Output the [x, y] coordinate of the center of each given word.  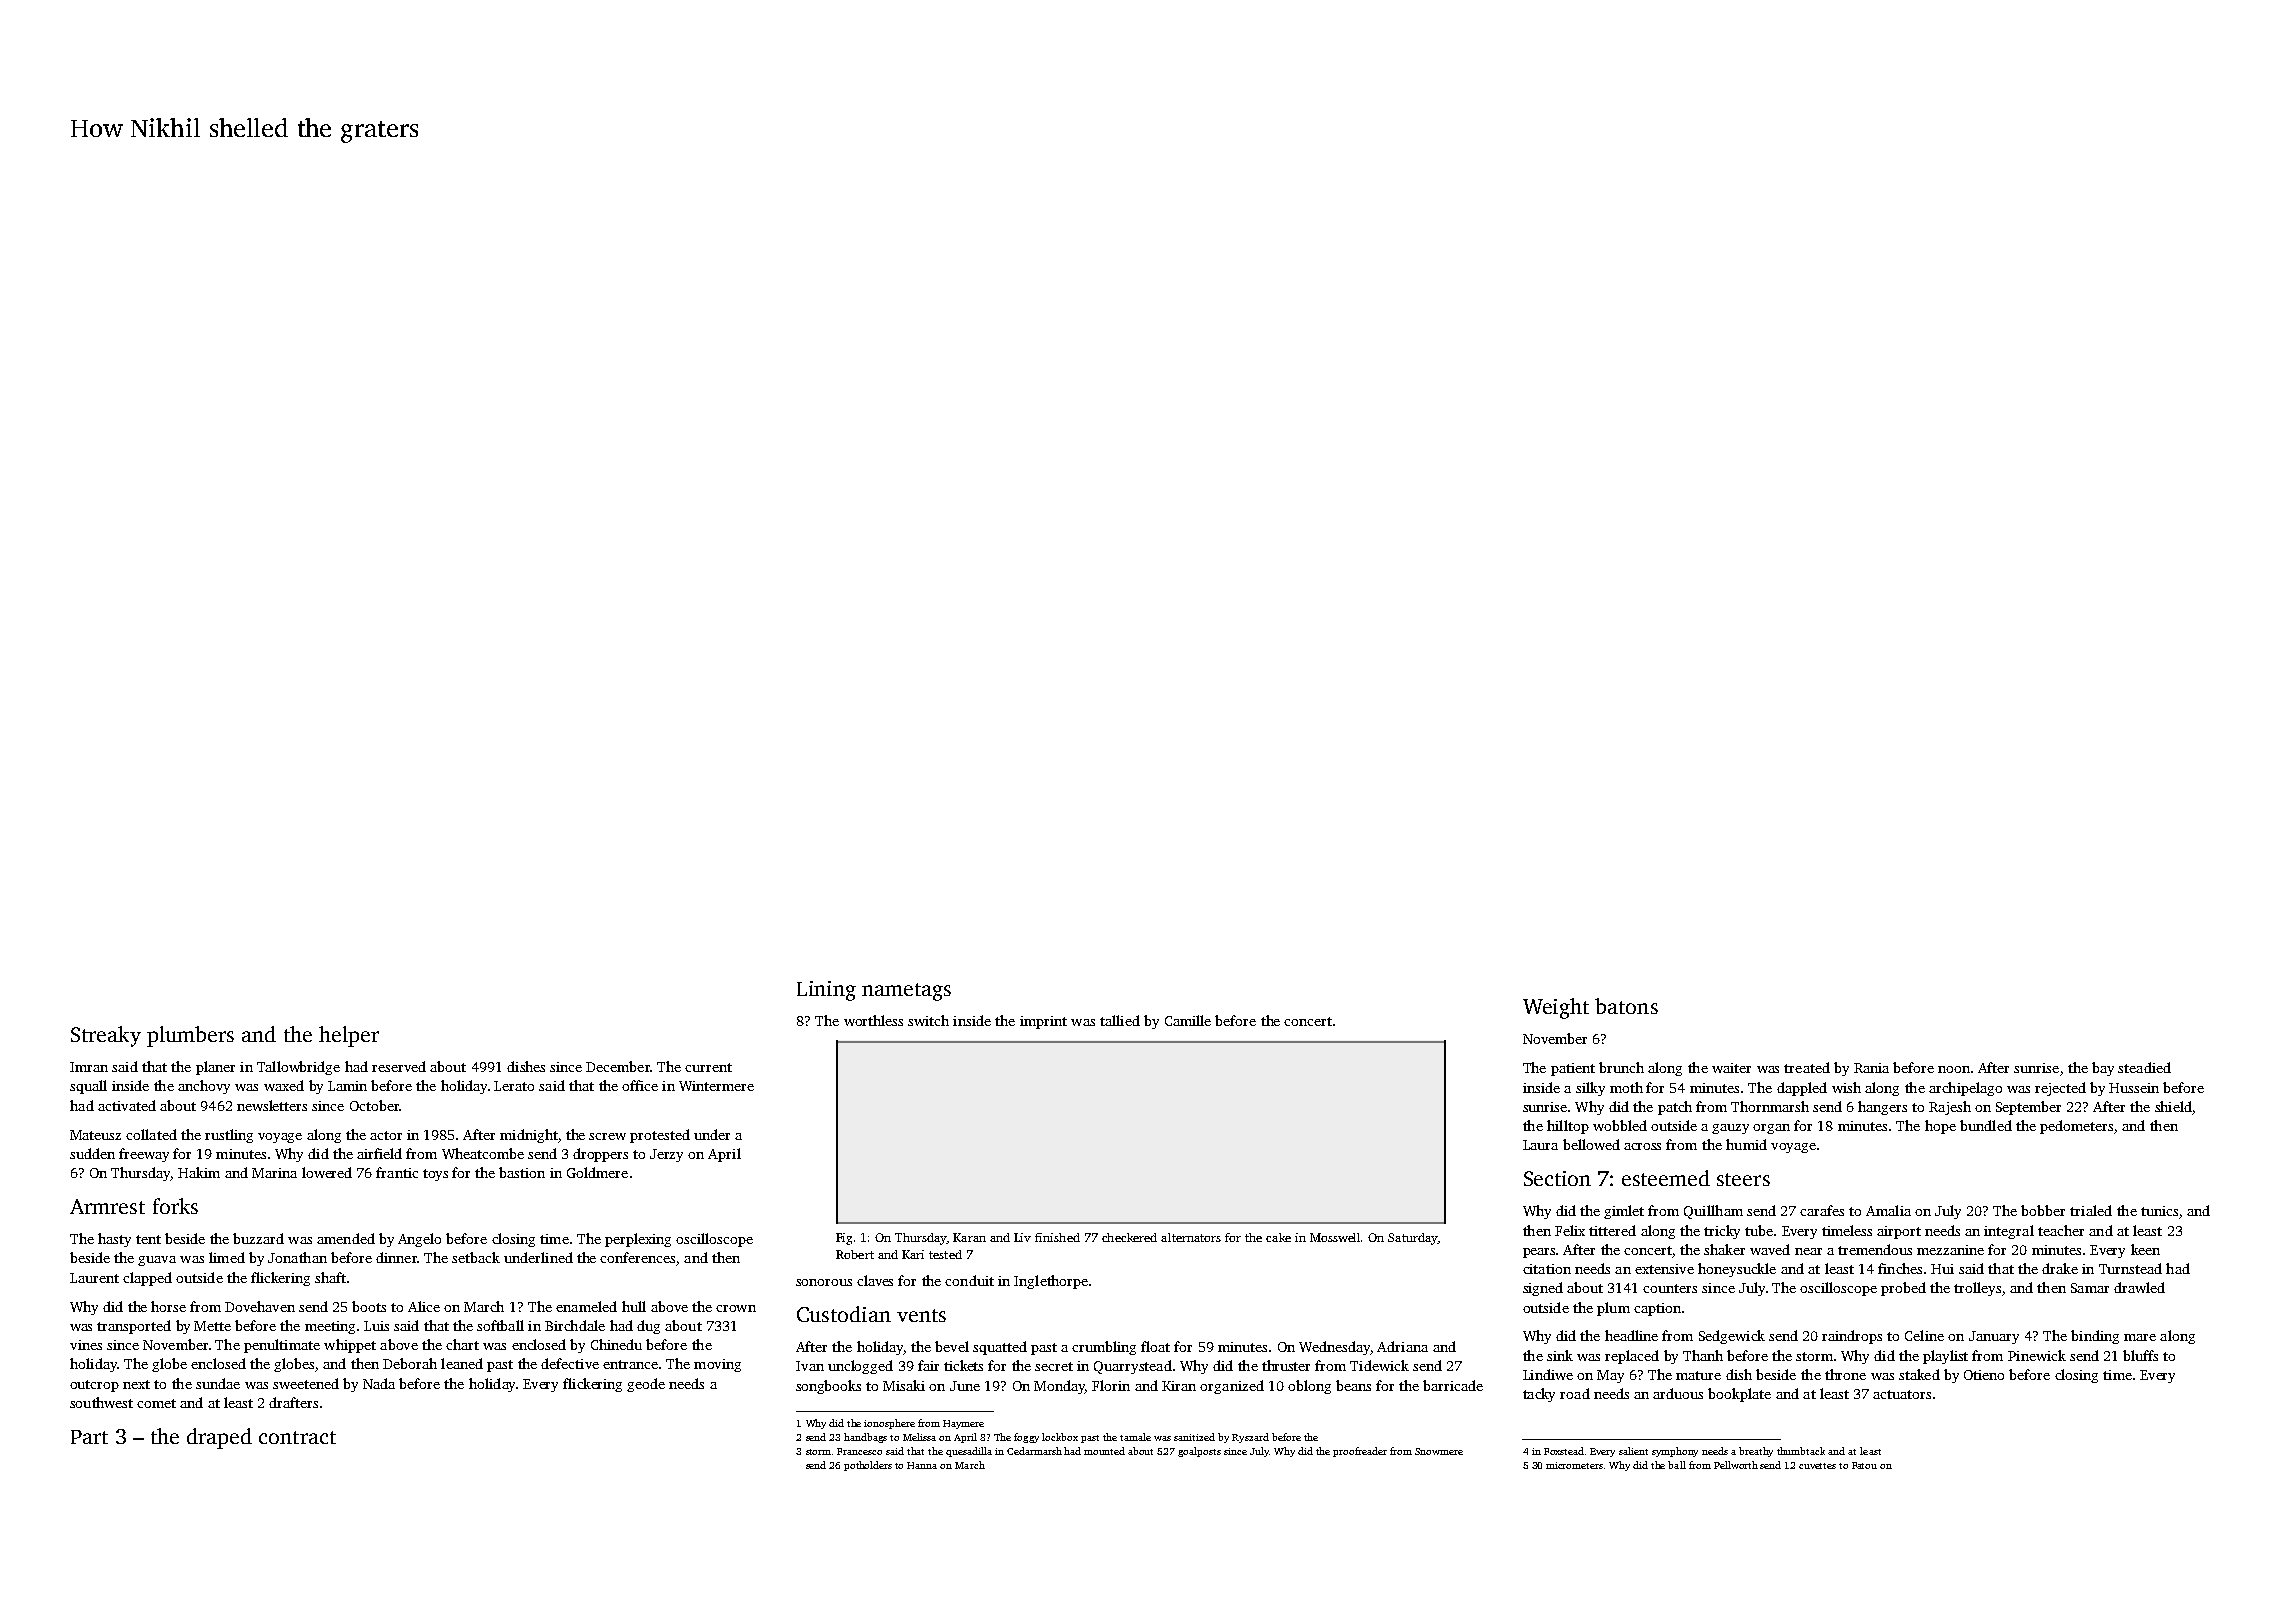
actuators [1902, 1394]
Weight [1556, 1008]
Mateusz [95, 1135]
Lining [826, 991]
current [708, 1067]
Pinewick [2037, 1355]
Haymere [963, 1424]
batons [1626, 1006]
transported [134, 1327]
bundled [1986, 1125]
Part [89, 1437]
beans [1353, 1385]
